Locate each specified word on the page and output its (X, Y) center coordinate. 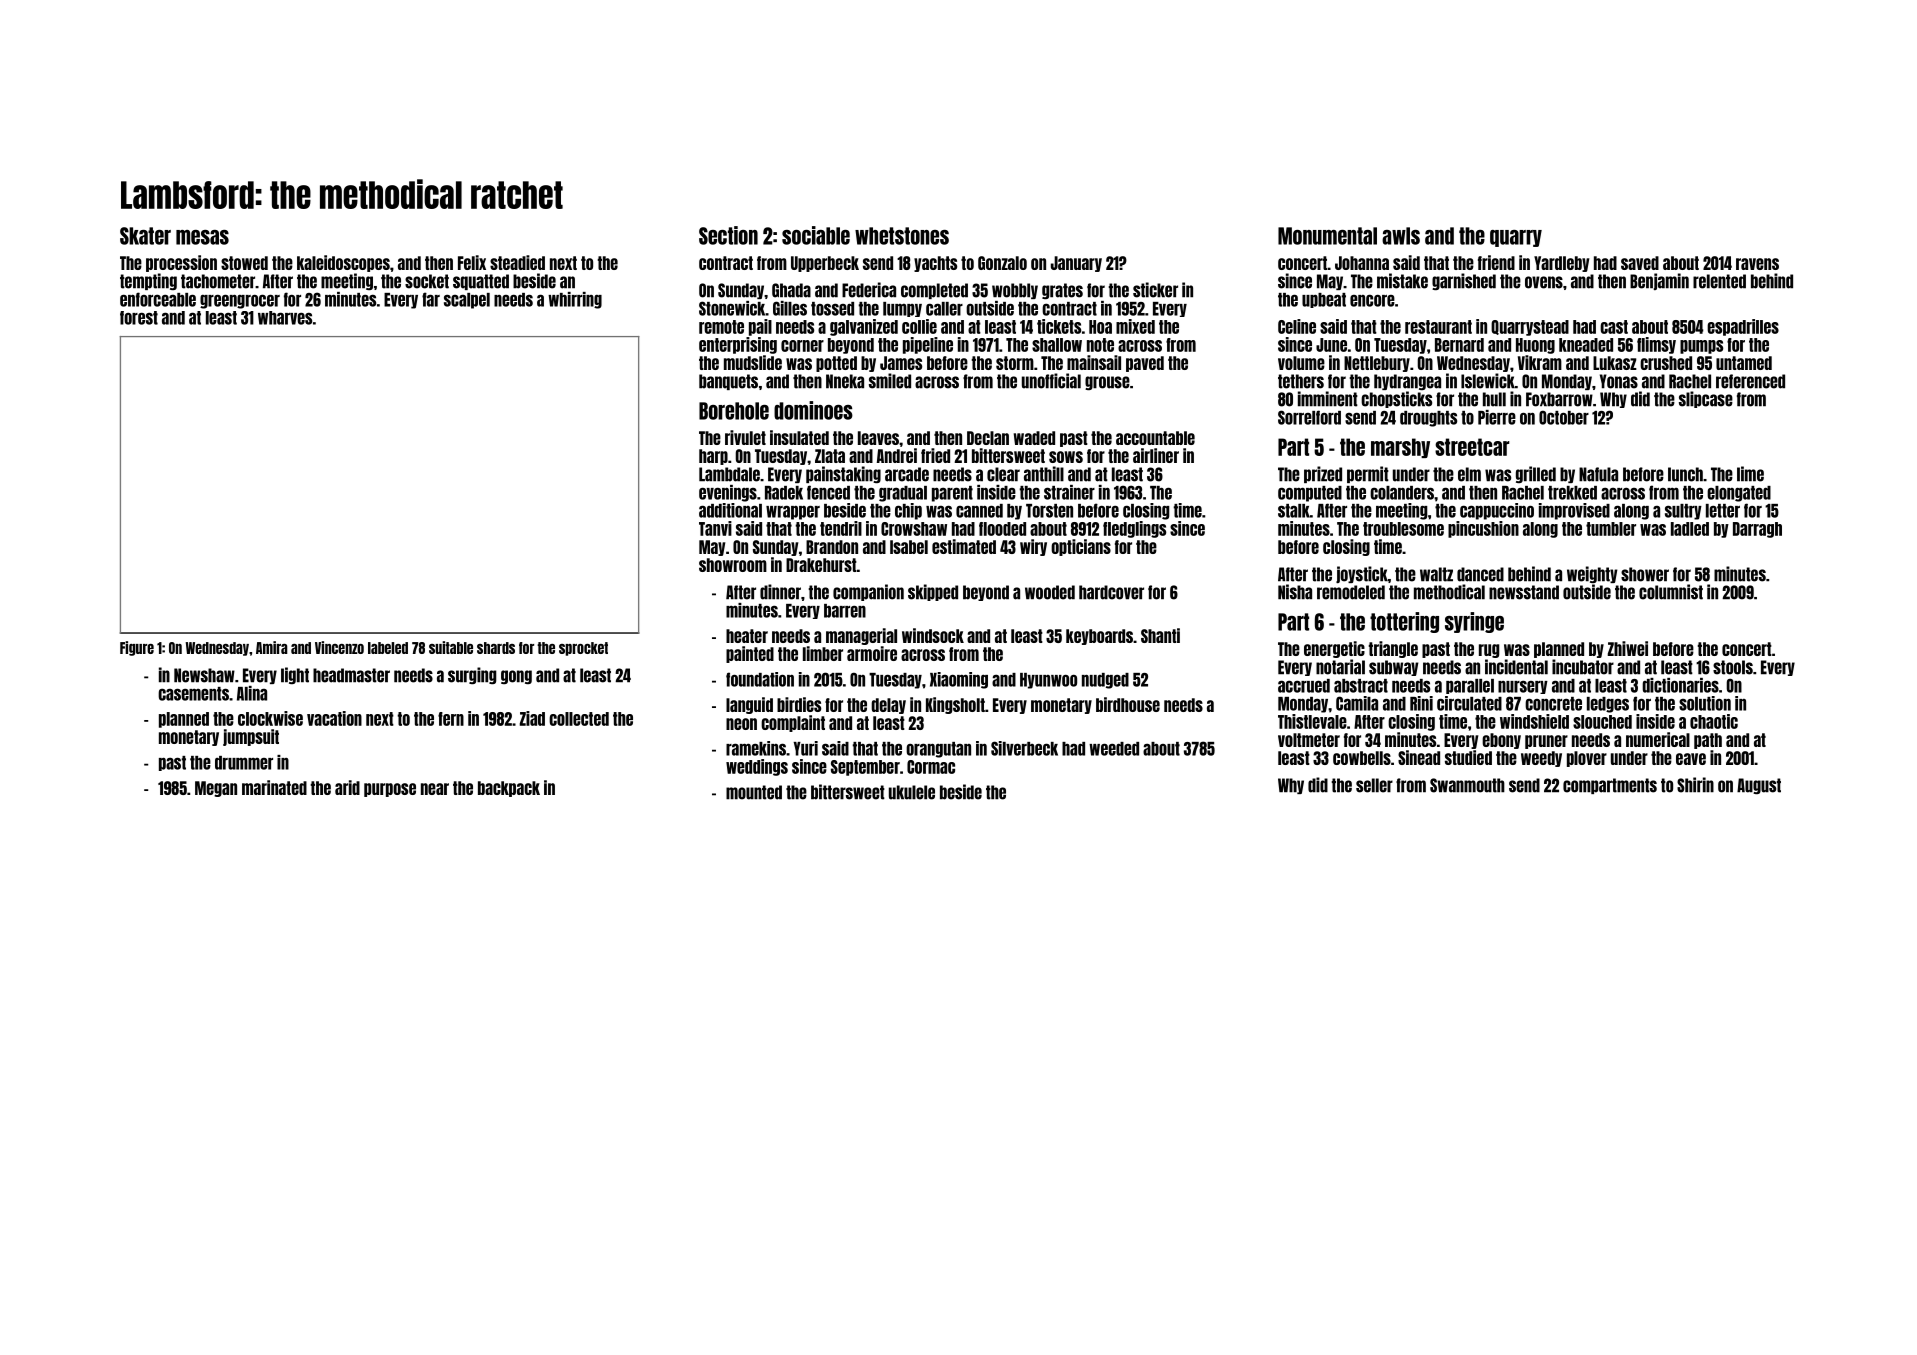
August (1759, 786)
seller (1374, 785)
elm (1469, 474)
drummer (244, 763)
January (1076, 264)
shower (1645, 574)
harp (713, 457)
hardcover (1111, 592)
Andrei (897, 455)
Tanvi (715, 528)
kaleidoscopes (343, 263)
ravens (1757, 264)
